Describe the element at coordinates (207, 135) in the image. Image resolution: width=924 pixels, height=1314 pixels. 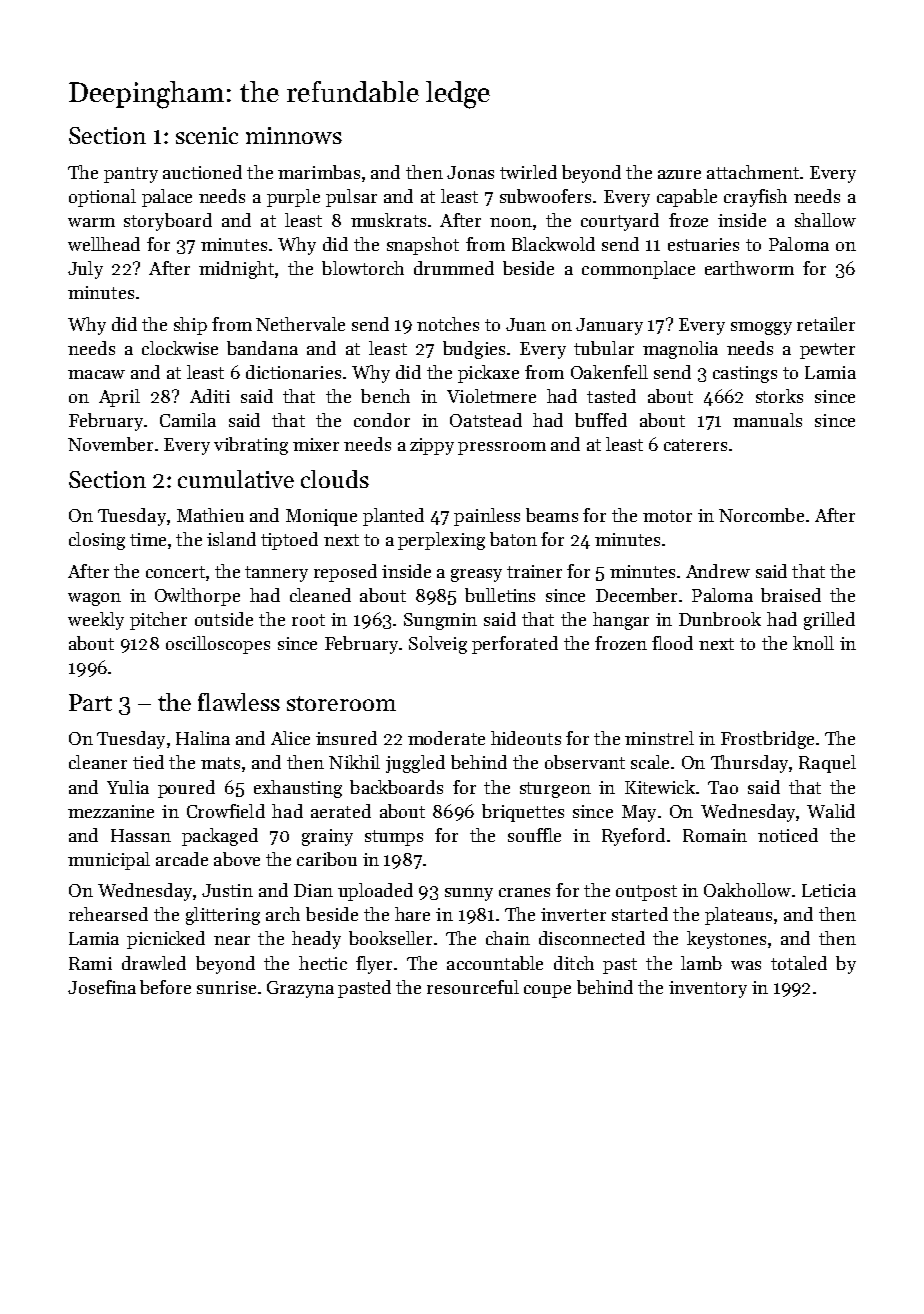
I see `scenic` at that location.
